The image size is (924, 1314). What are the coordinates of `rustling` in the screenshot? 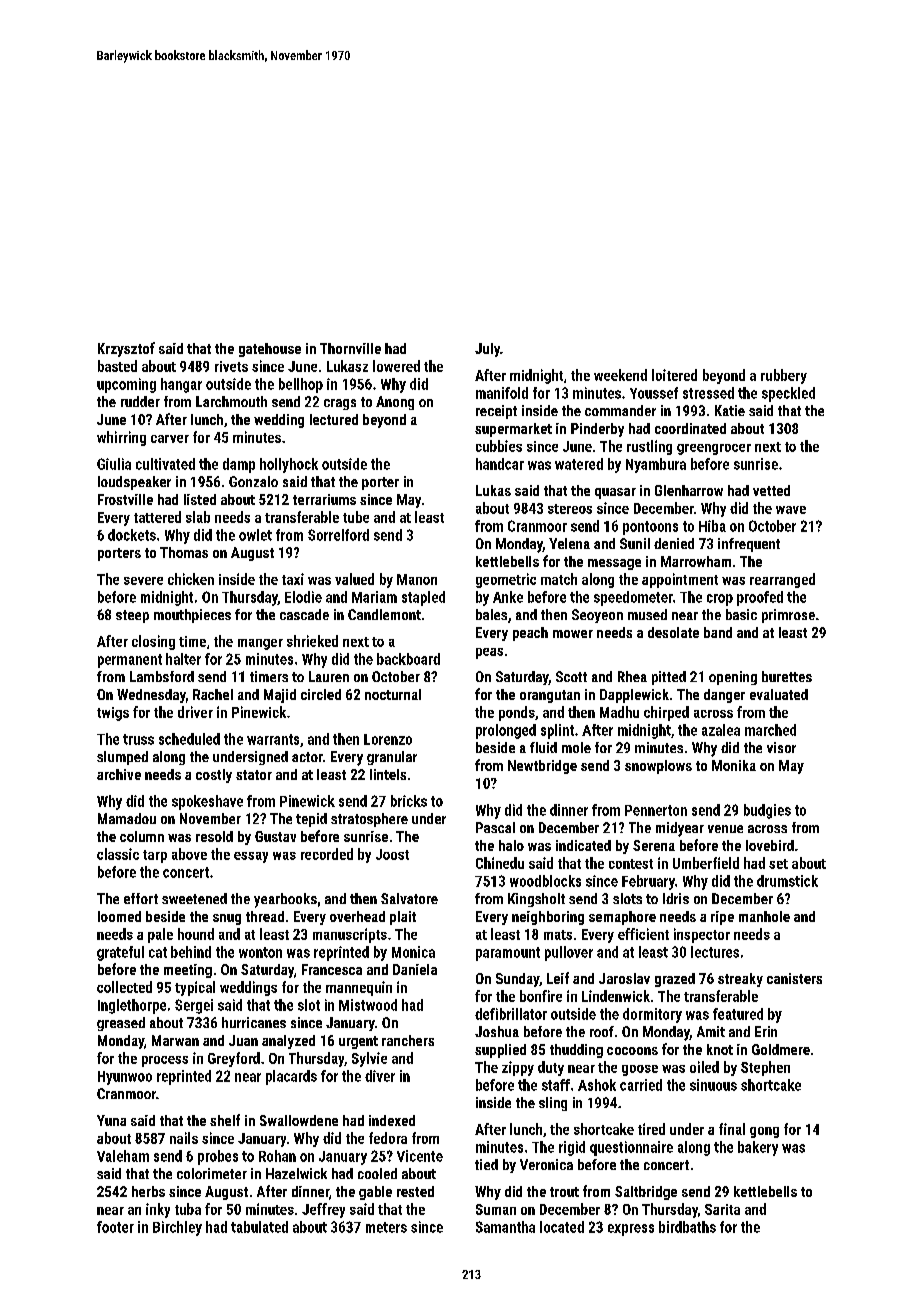 It's located at (649, 447).
